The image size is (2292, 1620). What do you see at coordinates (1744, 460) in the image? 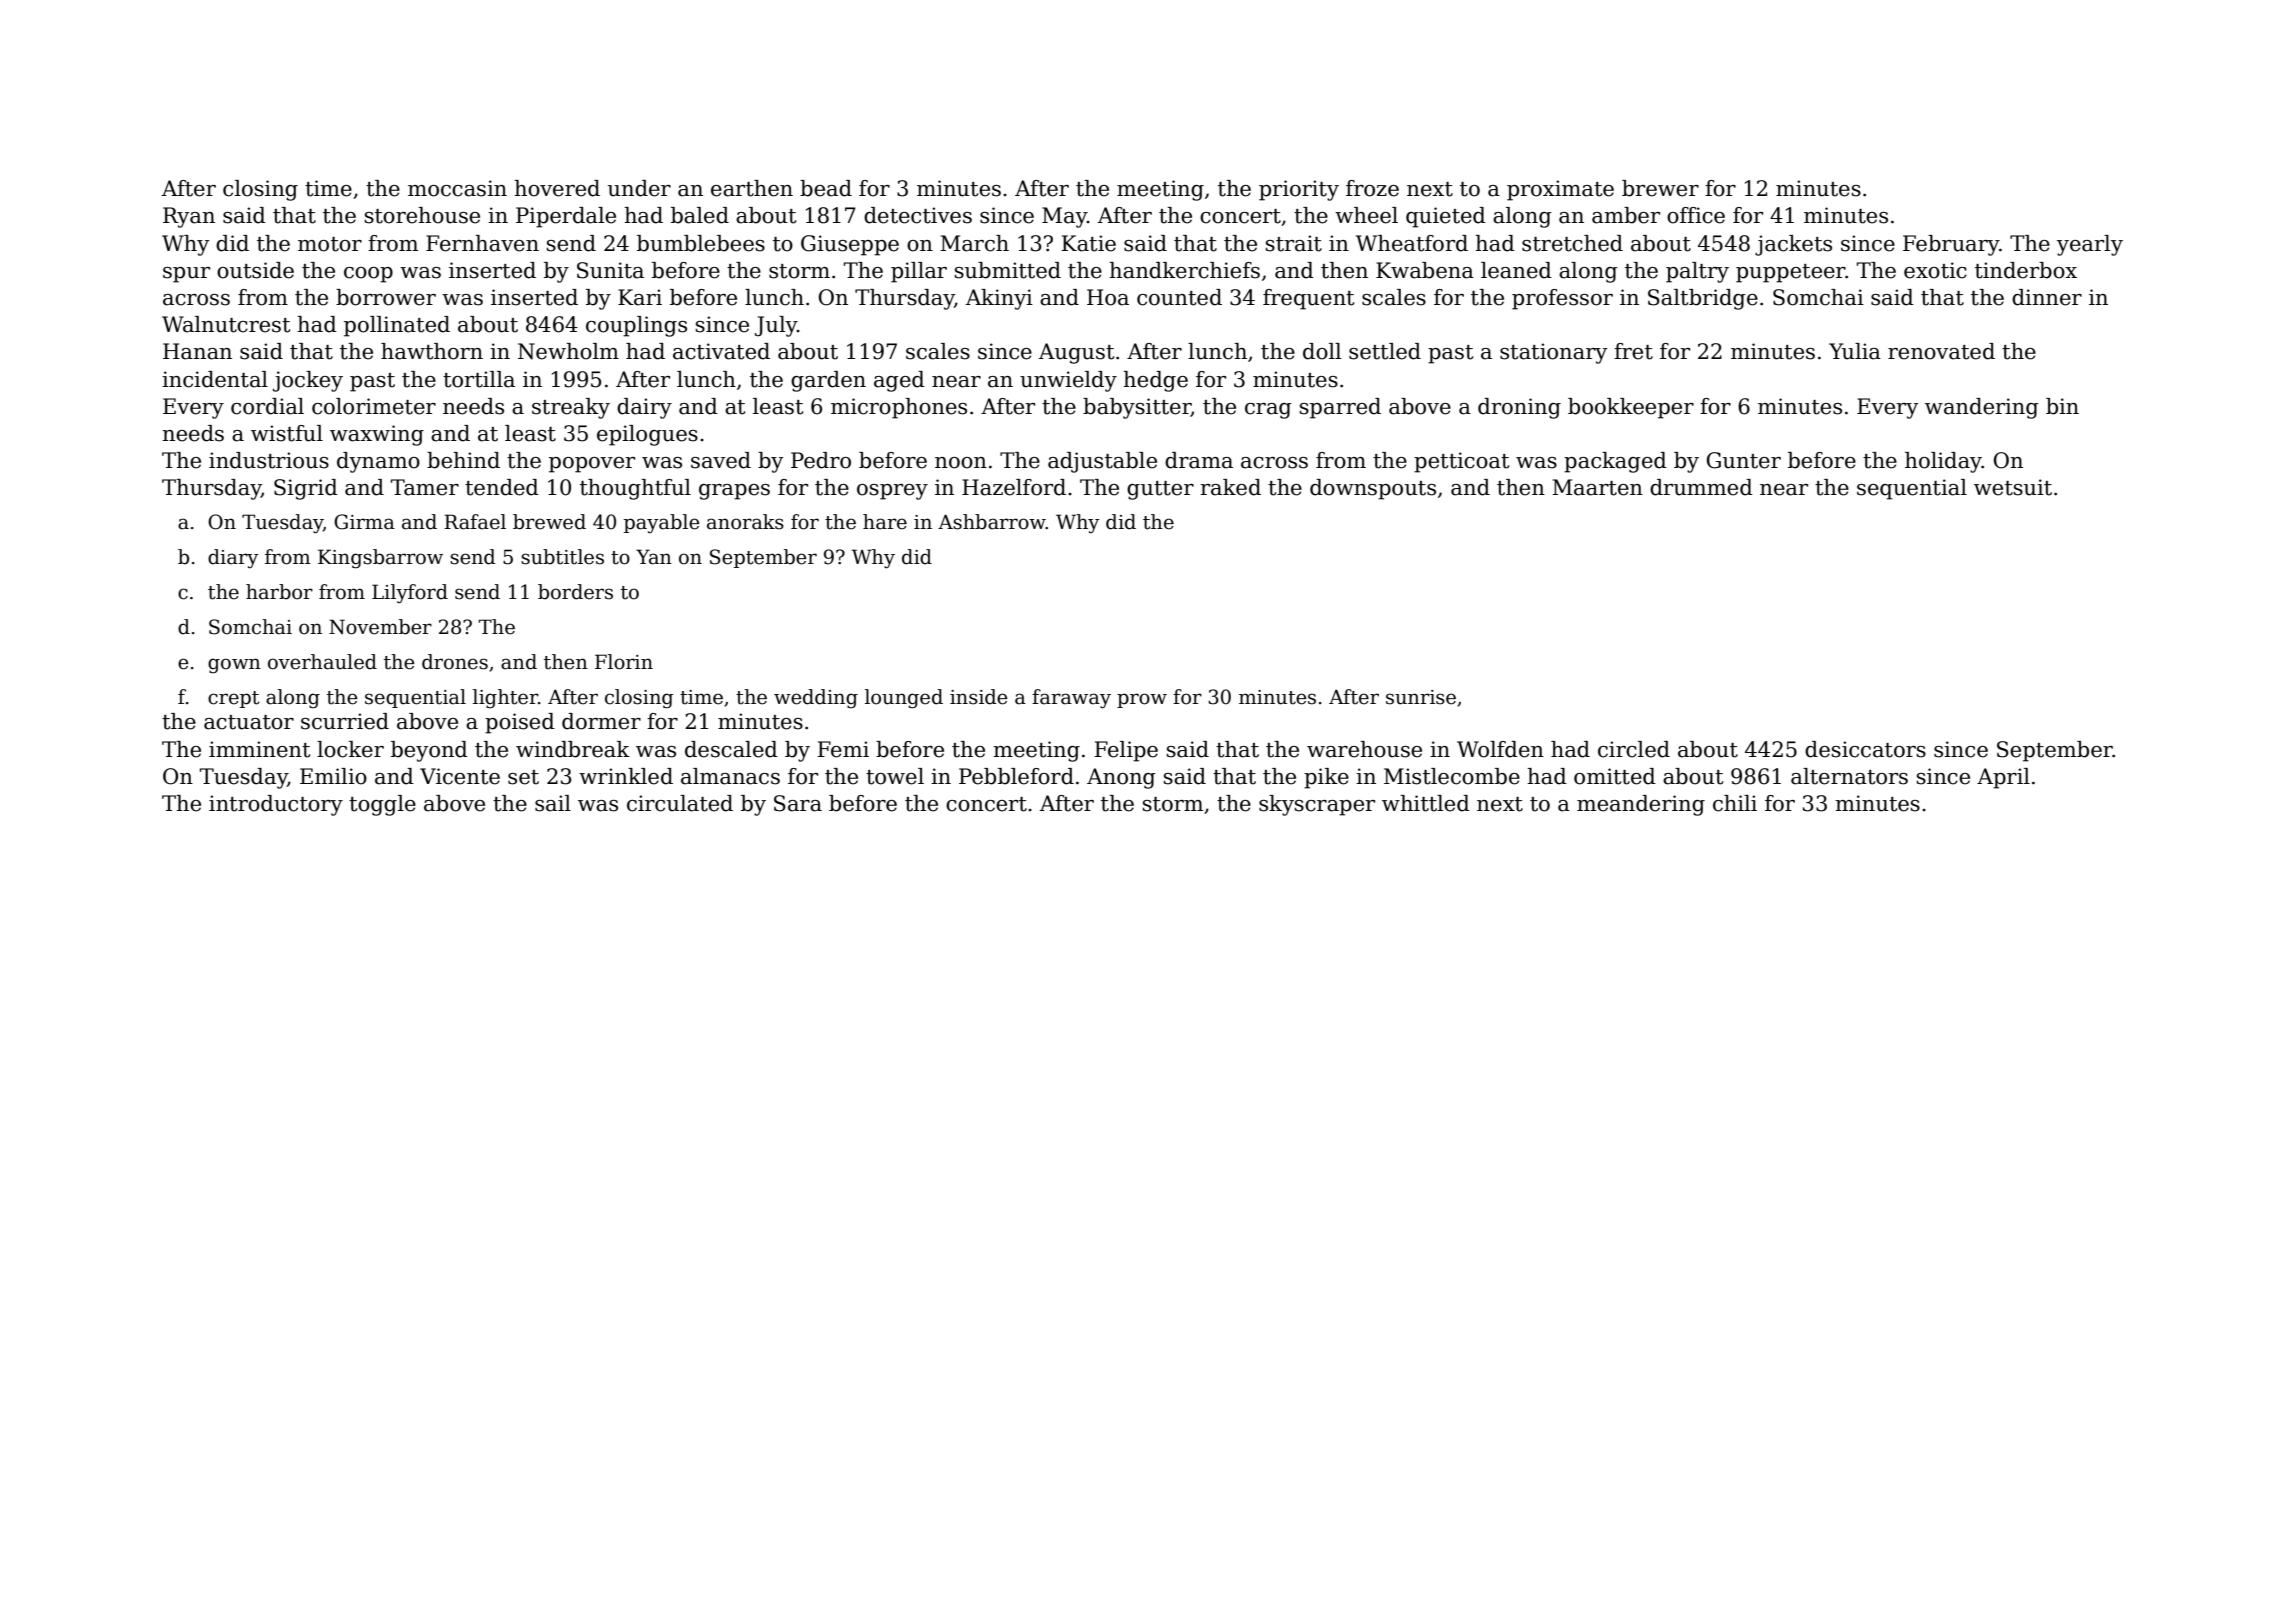
I see `Gunter` at bounding box center [1744, 460].
